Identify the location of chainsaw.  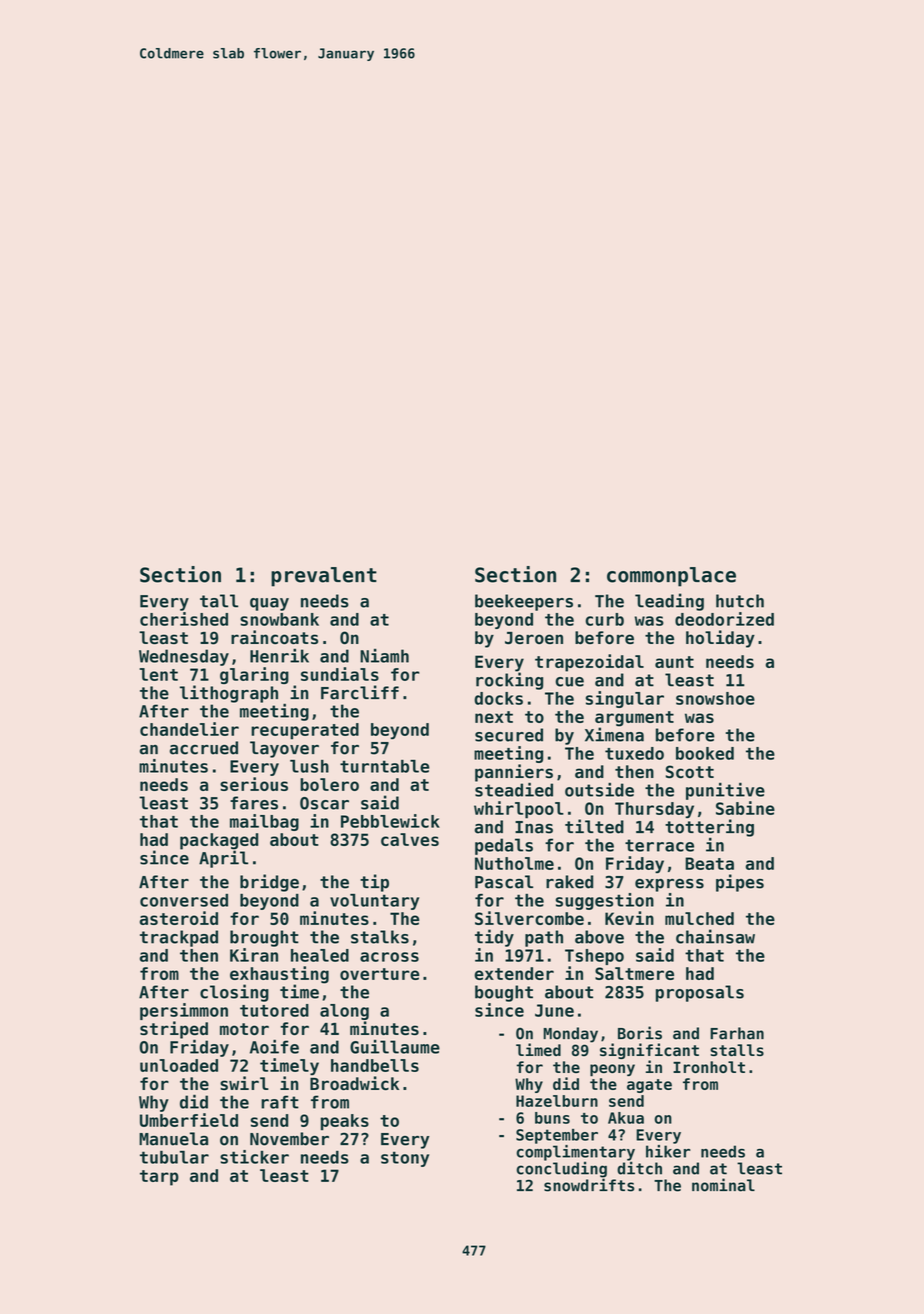
(715, 936).
